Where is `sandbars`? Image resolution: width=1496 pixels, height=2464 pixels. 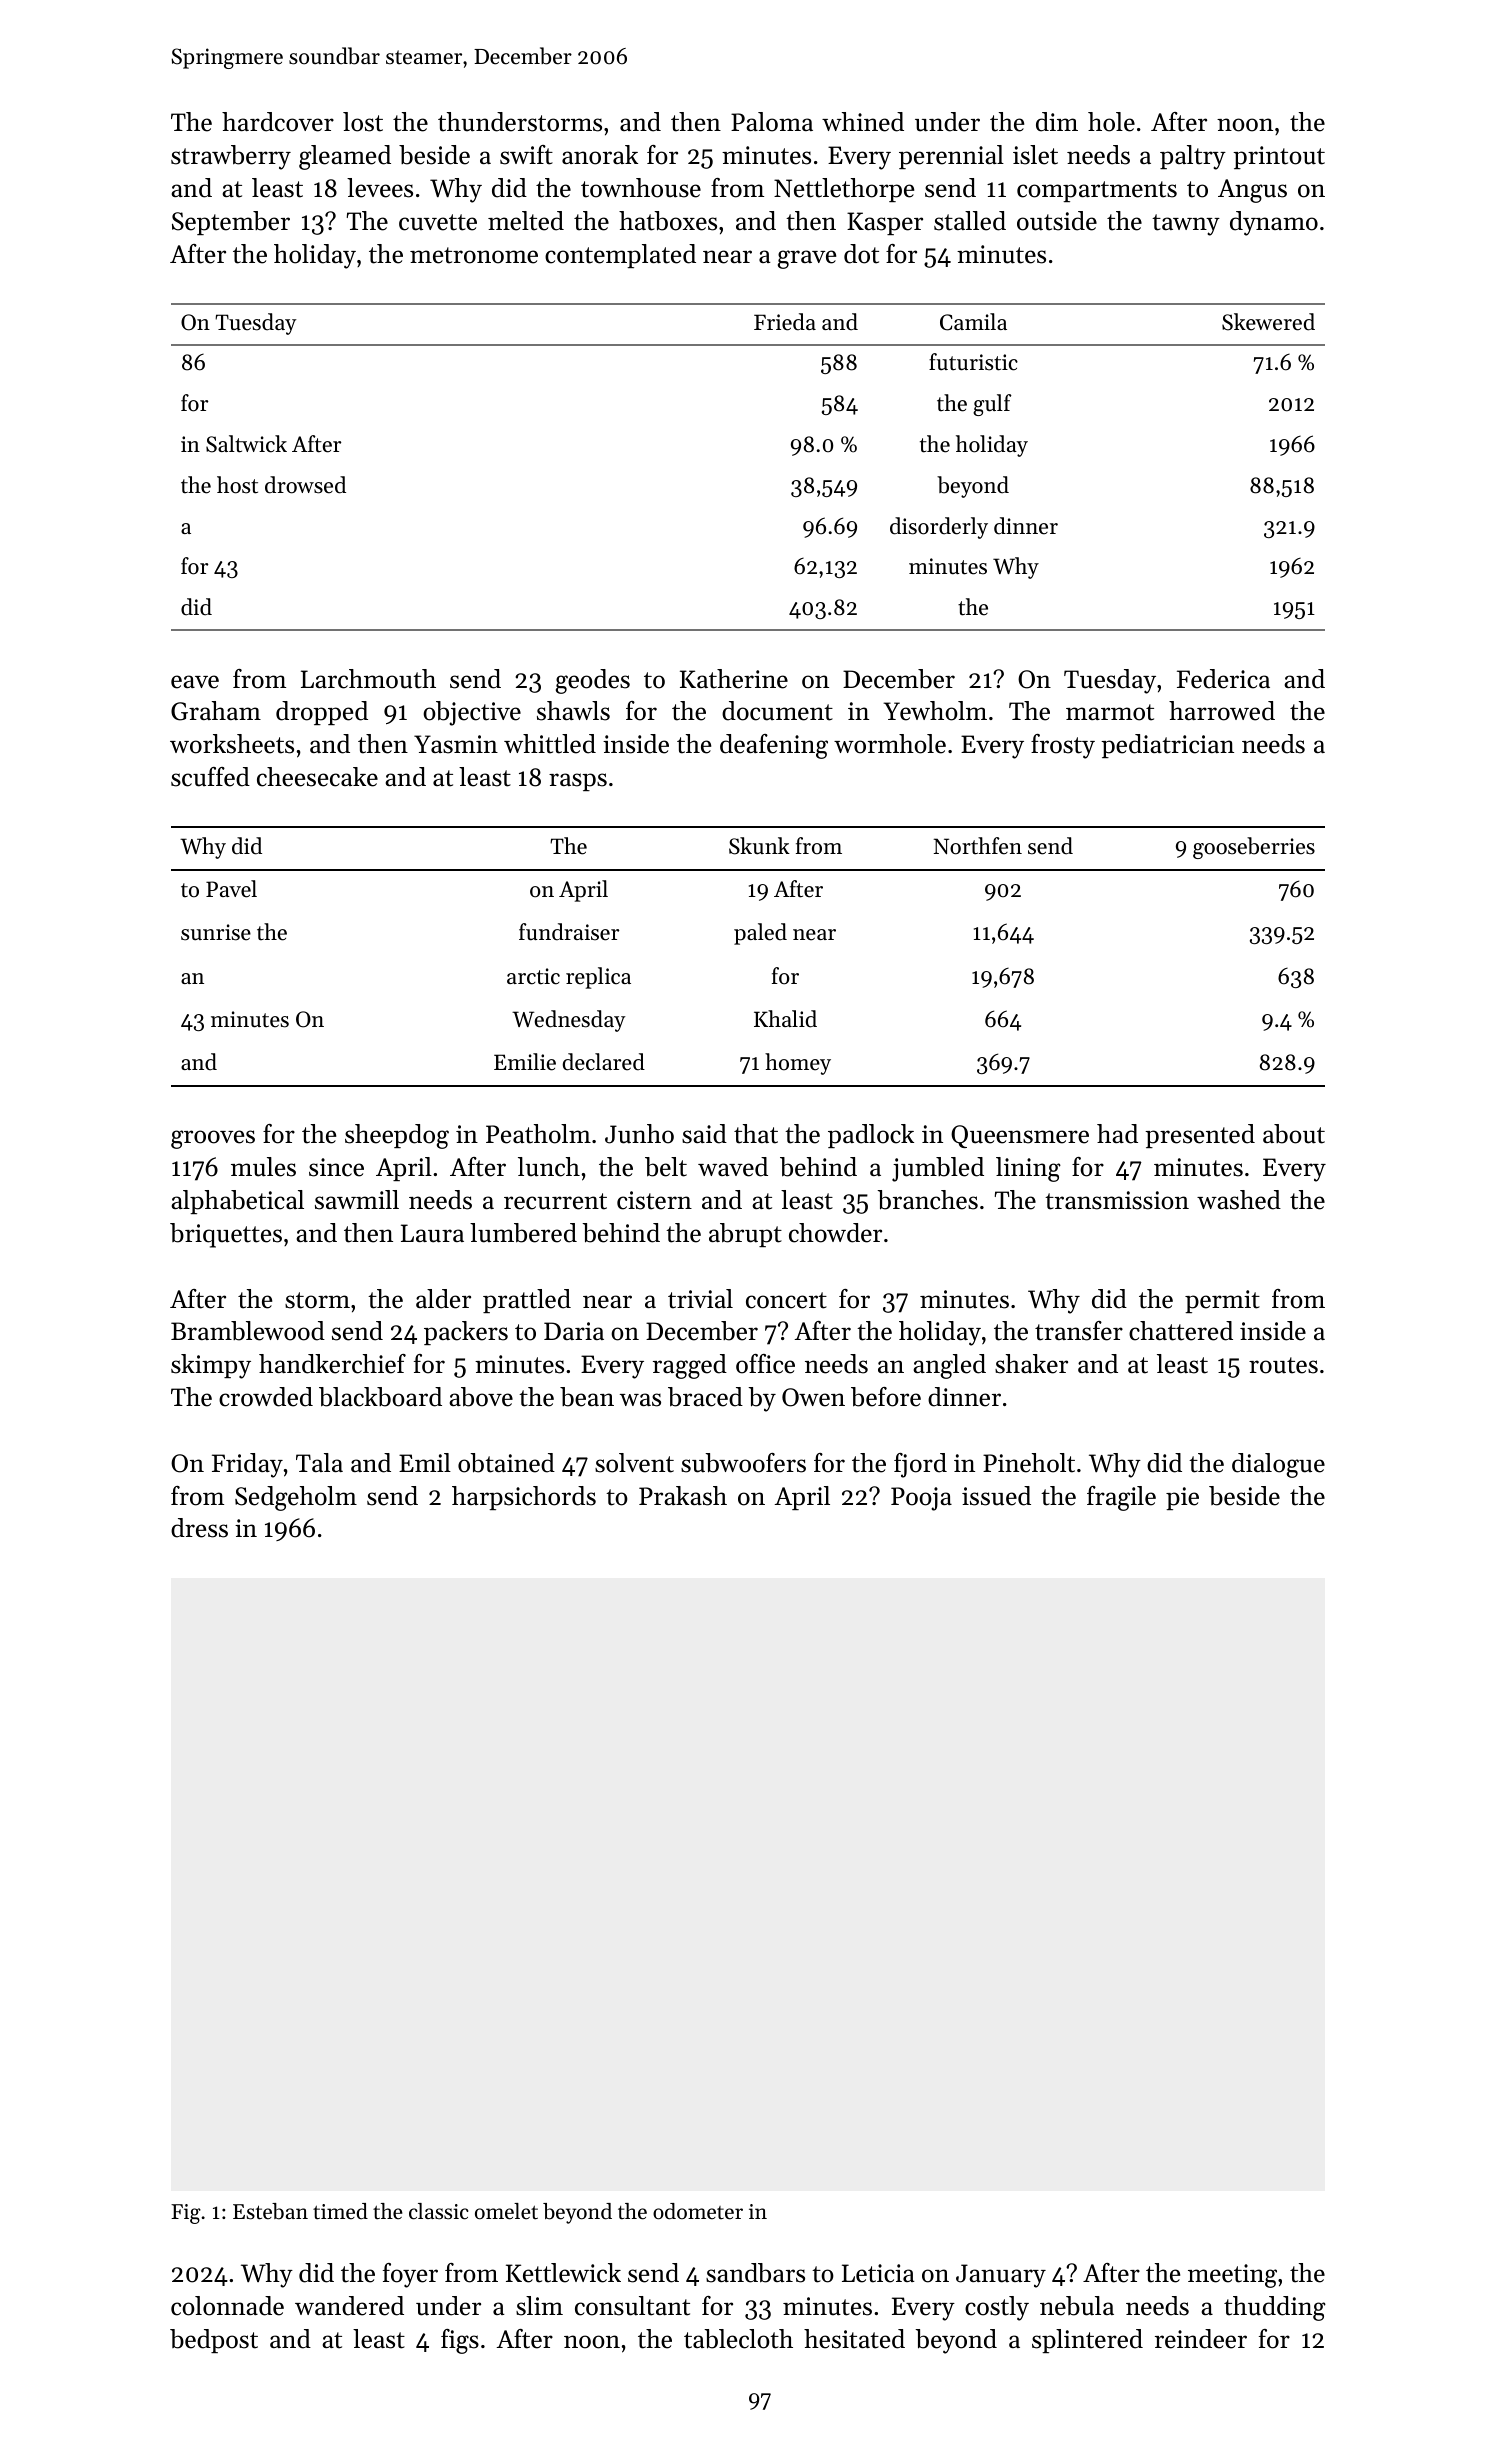
sandbars is located at coordinates (755, 2273).
